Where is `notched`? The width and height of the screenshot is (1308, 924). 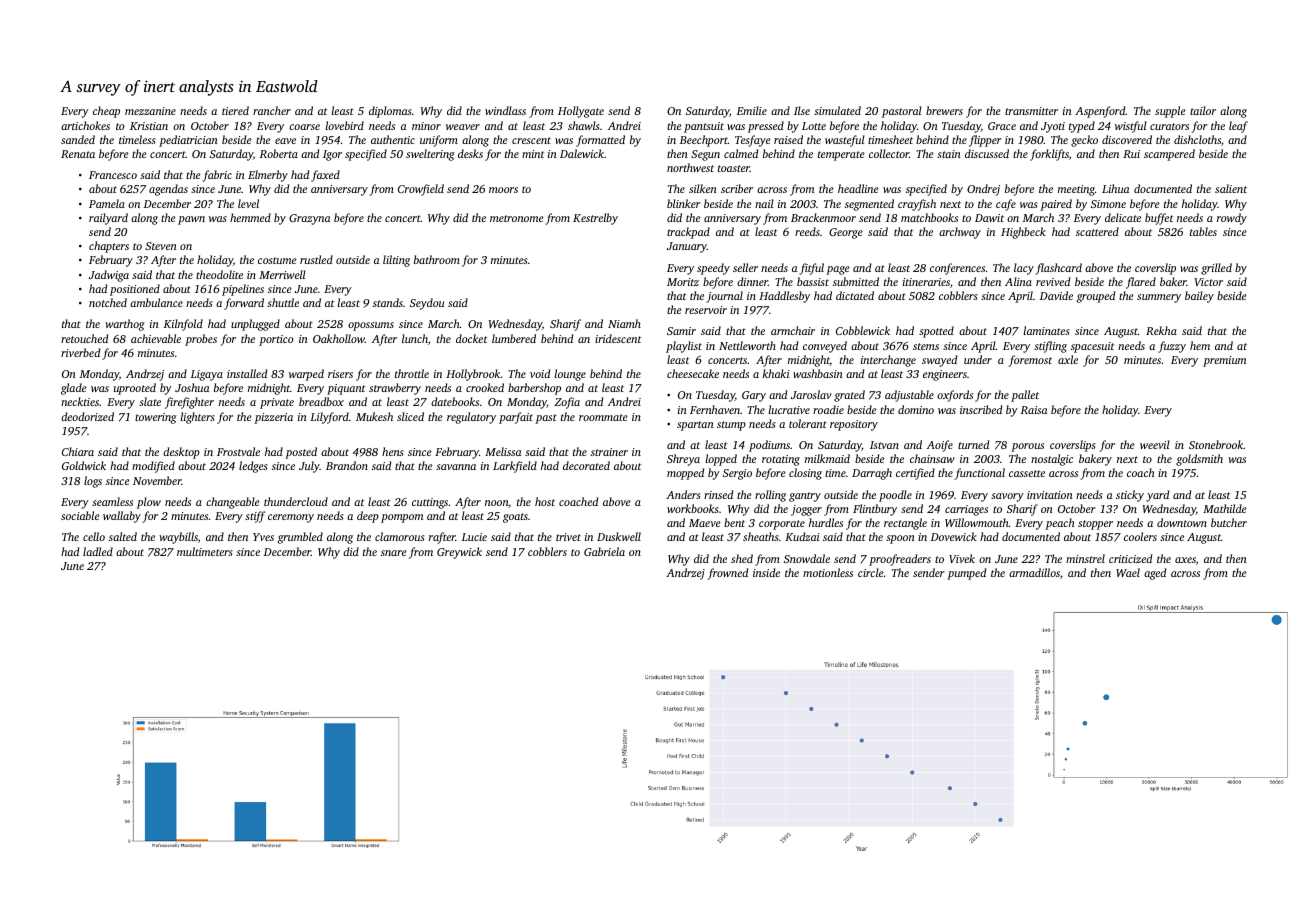 notched is located at coordinates (108, 302).
